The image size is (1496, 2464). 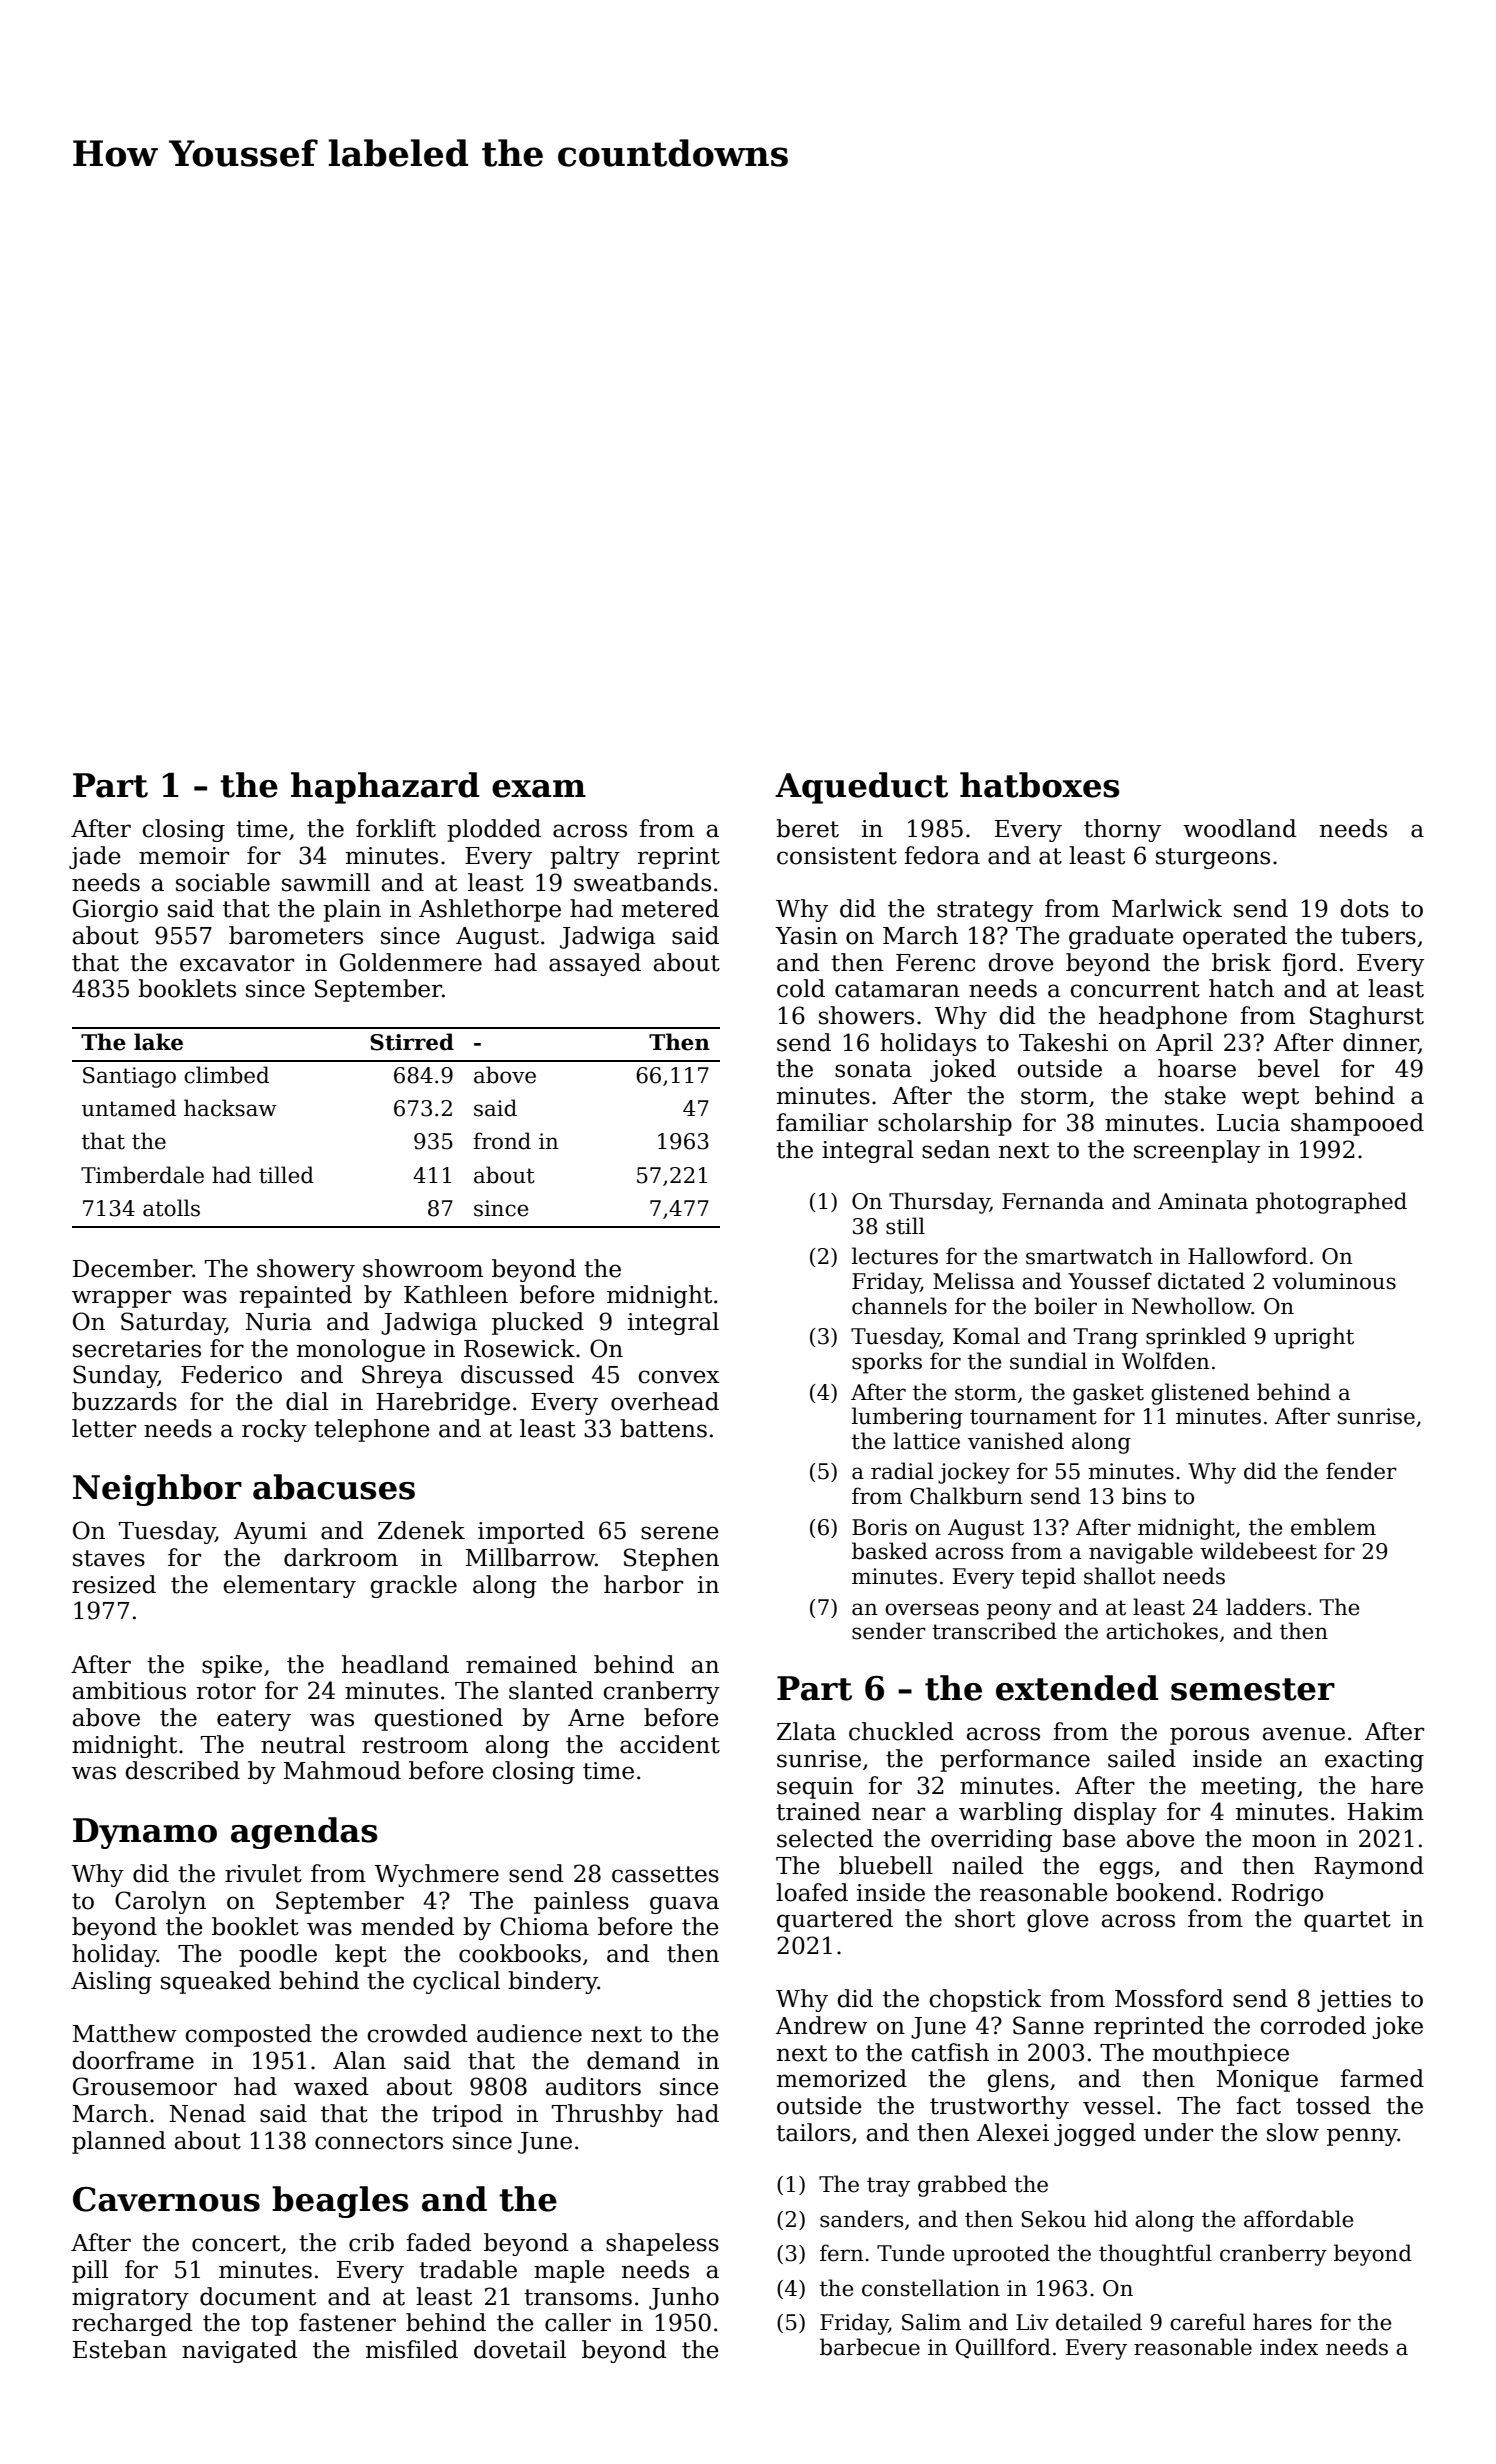 I want to click on sequin, so click(x=815, y=1788).
